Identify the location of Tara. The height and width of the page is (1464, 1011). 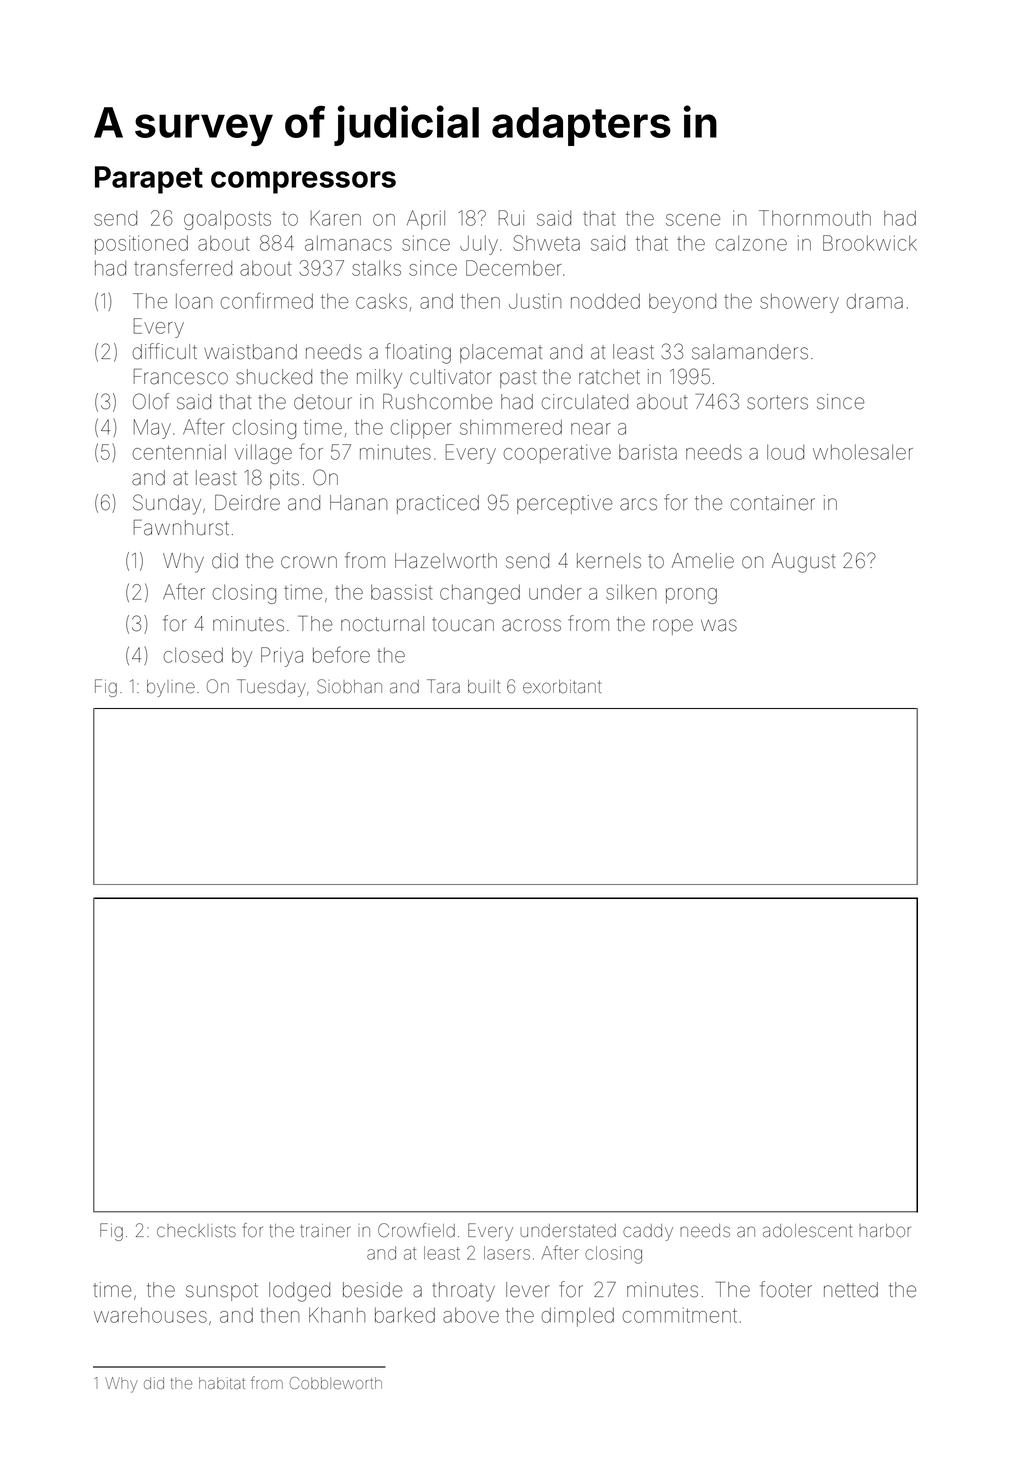
(443, 686).
